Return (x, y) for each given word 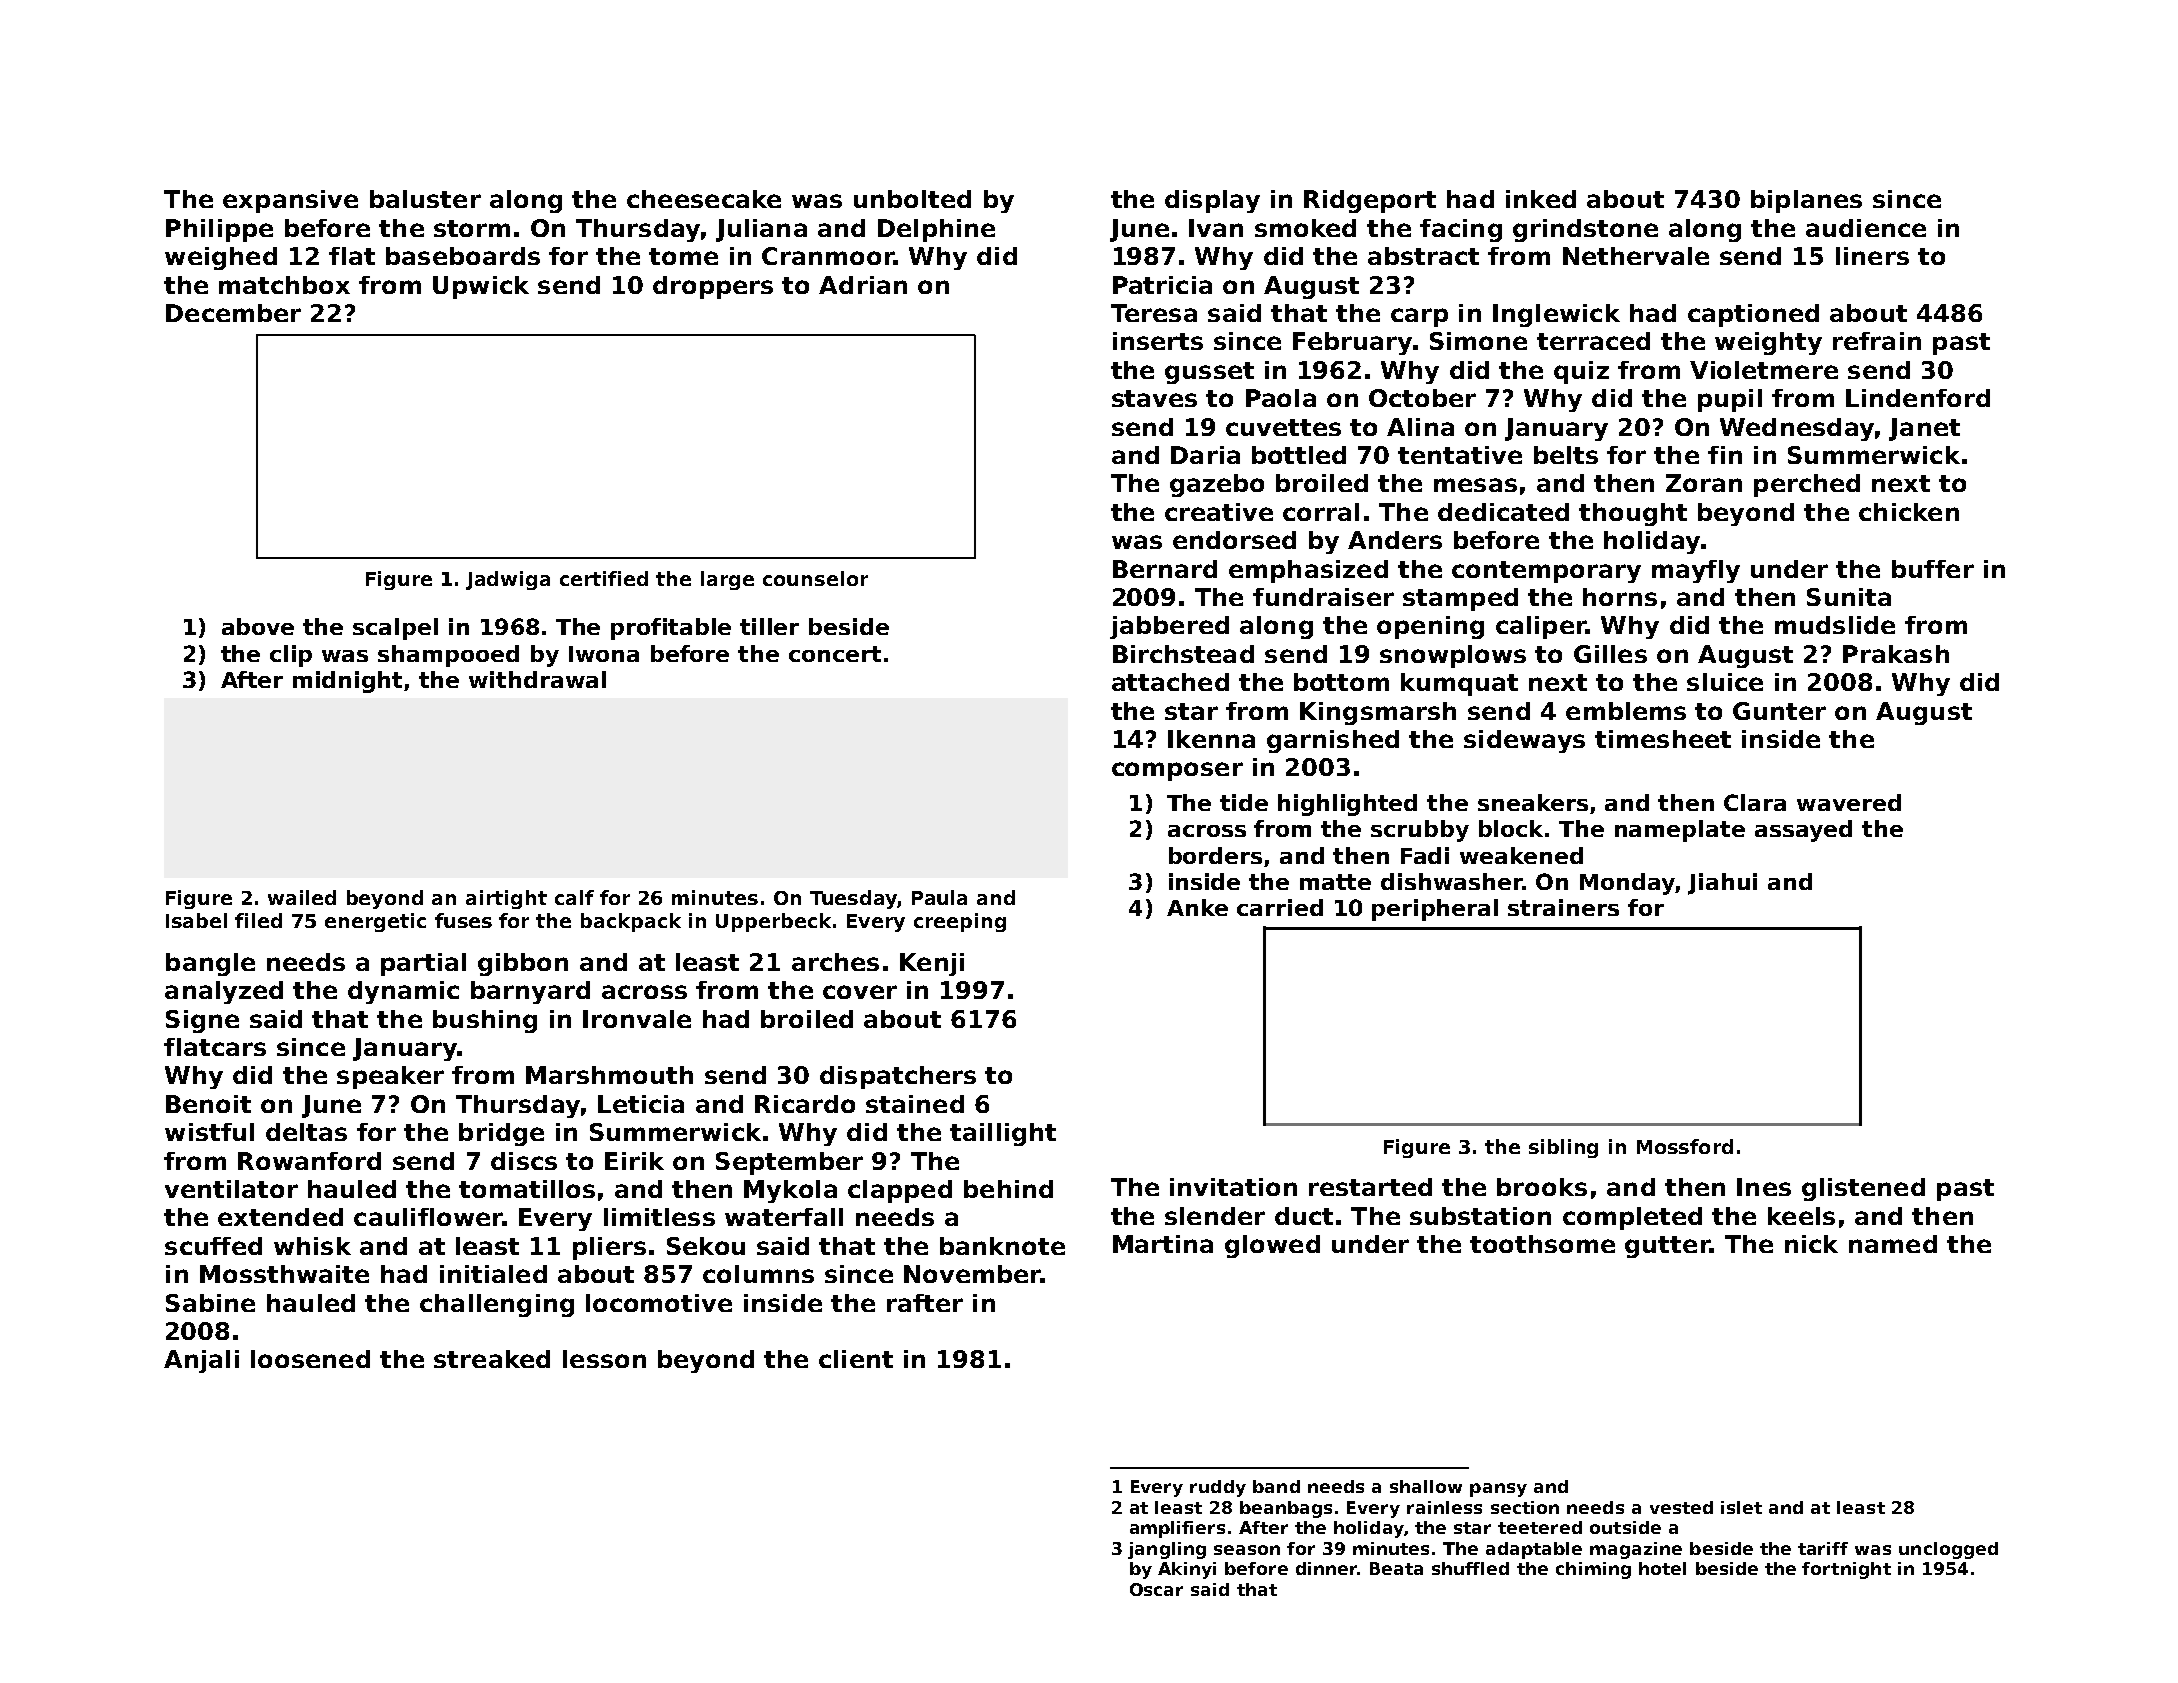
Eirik (634, 1161)
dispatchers (898, 1077)
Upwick (481, 287)
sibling (1563, 1148)
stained (915, 1104)
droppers (713, 287)
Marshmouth (609, 1075)
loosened (310, 1359)
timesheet (1663, 739)
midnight (347, 682)
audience (1866, 228)
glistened (1863, 1189)
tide (1244, 802)
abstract (1423, 256)
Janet (1924, 429)
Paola (1281, 398)
